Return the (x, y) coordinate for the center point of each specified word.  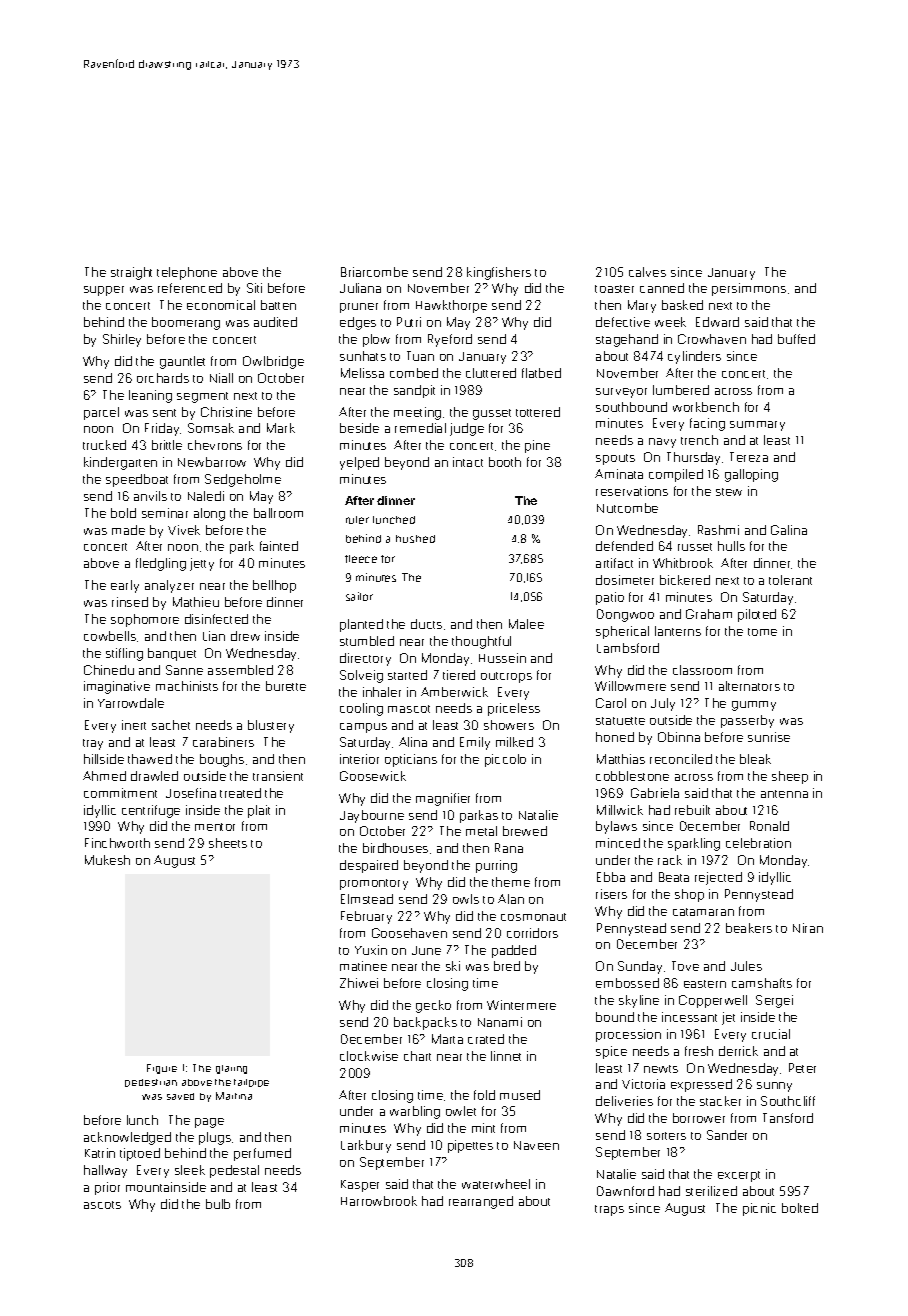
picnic (759, 1209)
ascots (102, 1205)
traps (609, 1210)
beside (359, 428)
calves (647, 272)
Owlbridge (273, 362)
